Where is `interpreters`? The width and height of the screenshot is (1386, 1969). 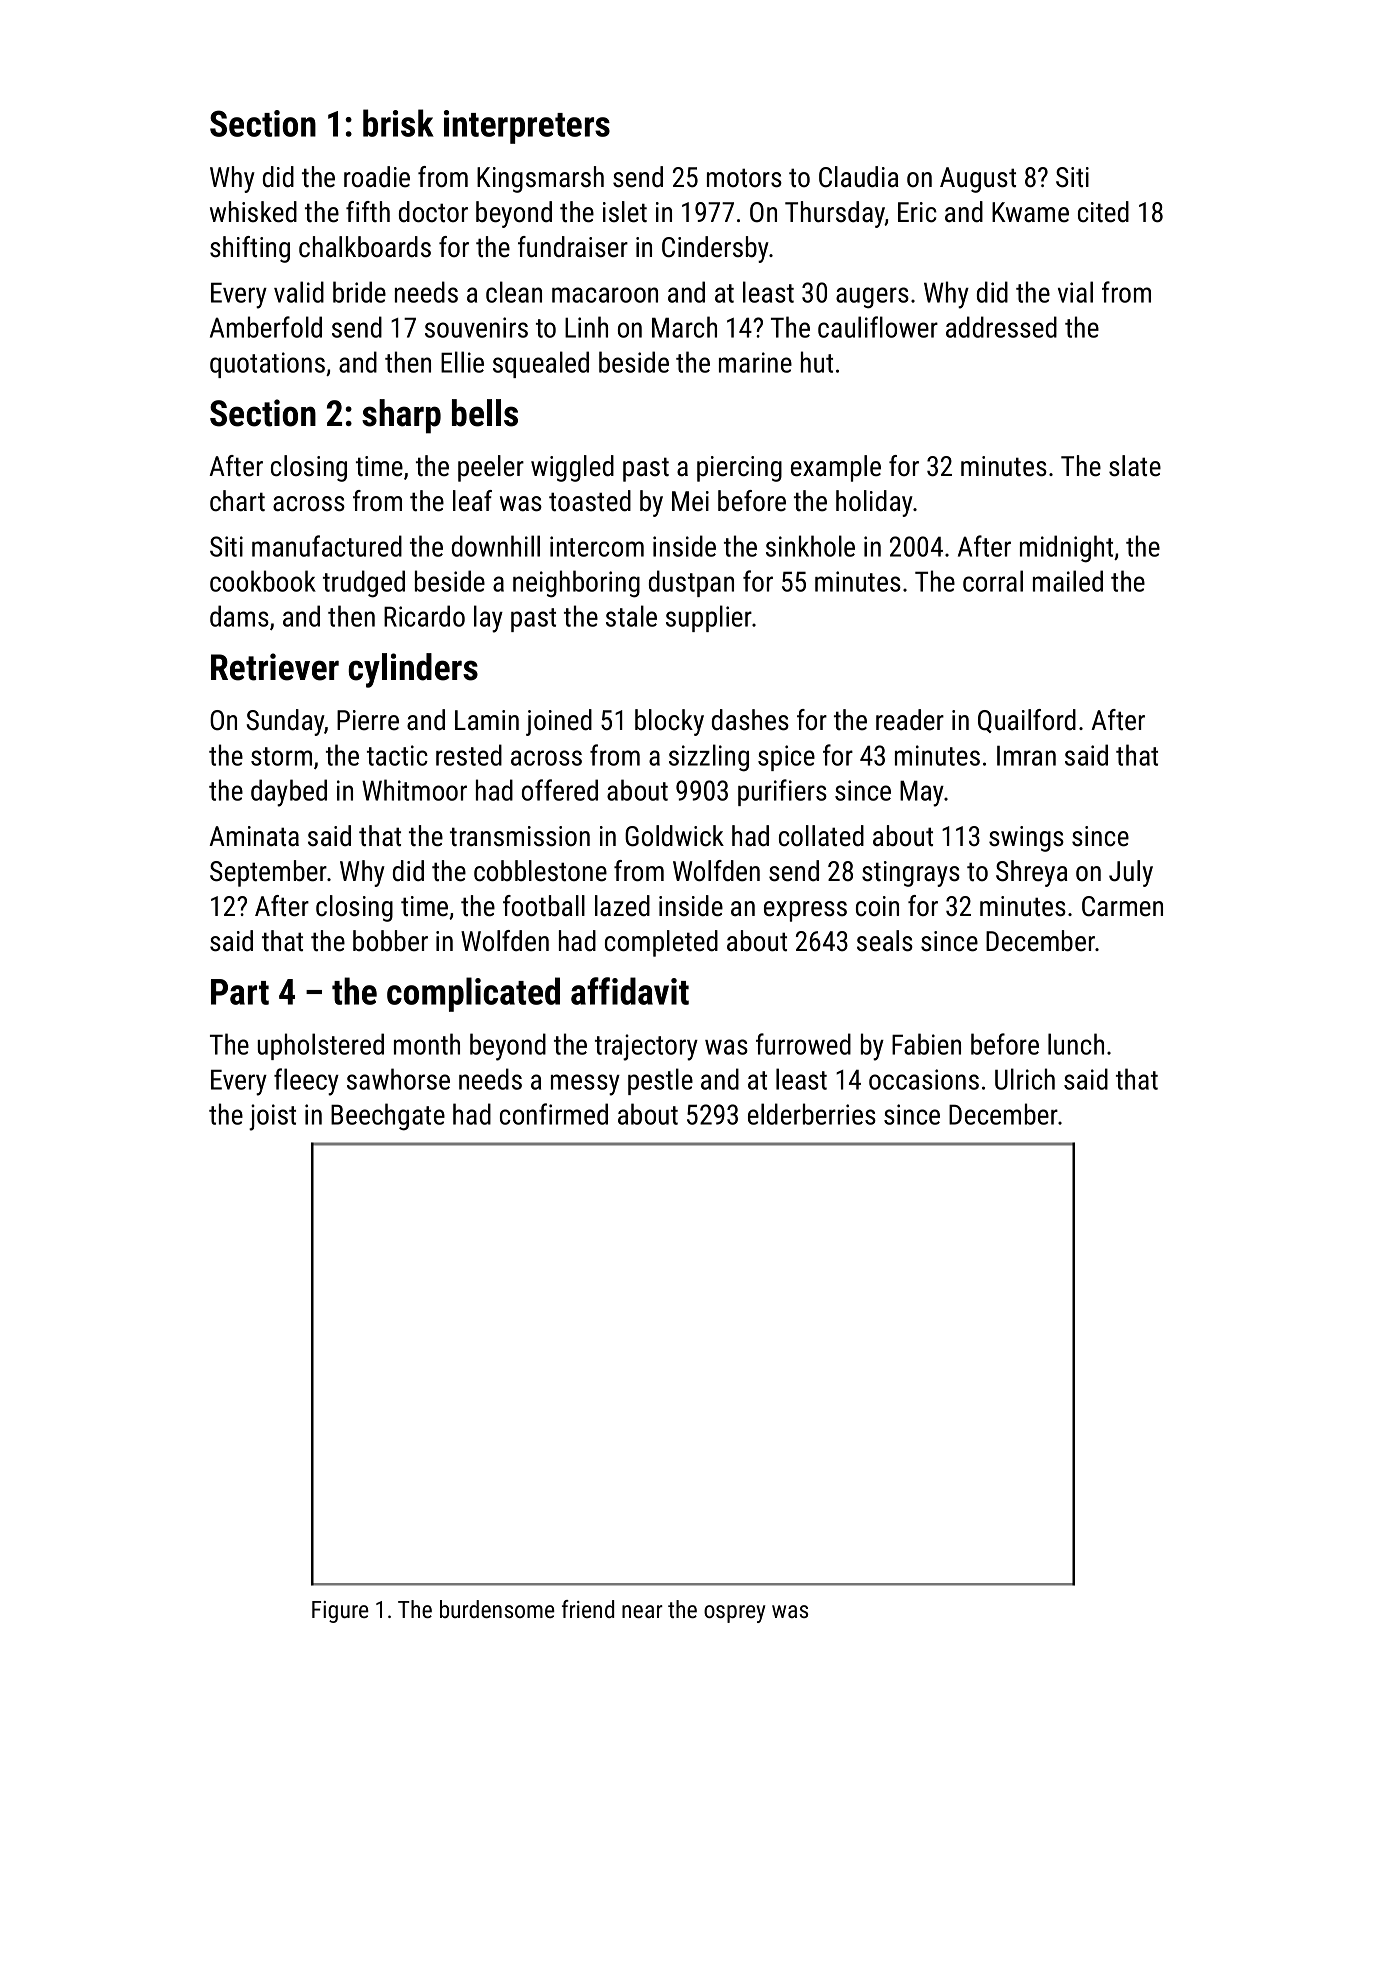 interpreters is located at coordinates (527, 127).
